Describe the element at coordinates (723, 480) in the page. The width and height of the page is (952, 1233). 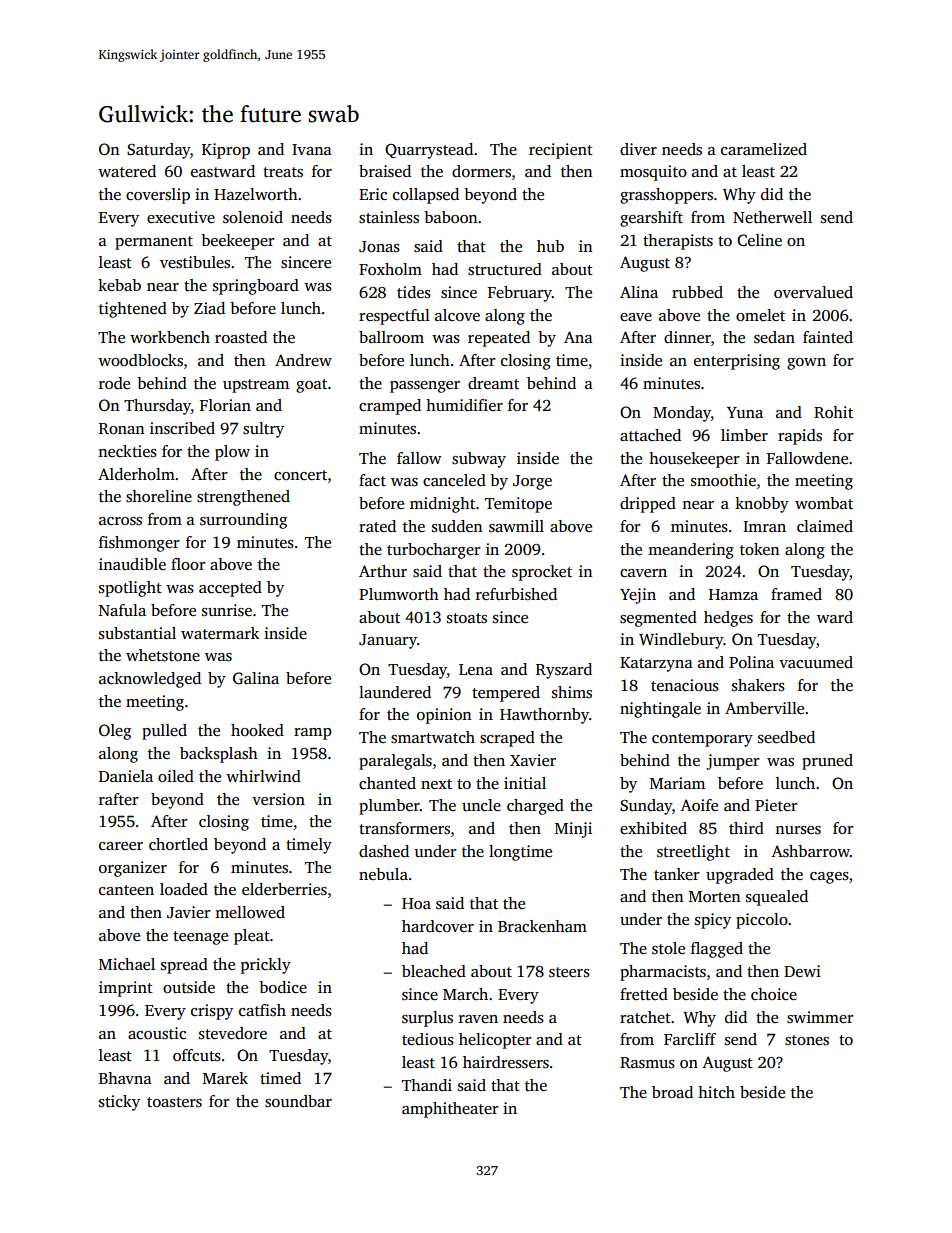
I see `smoothie` at that location.
